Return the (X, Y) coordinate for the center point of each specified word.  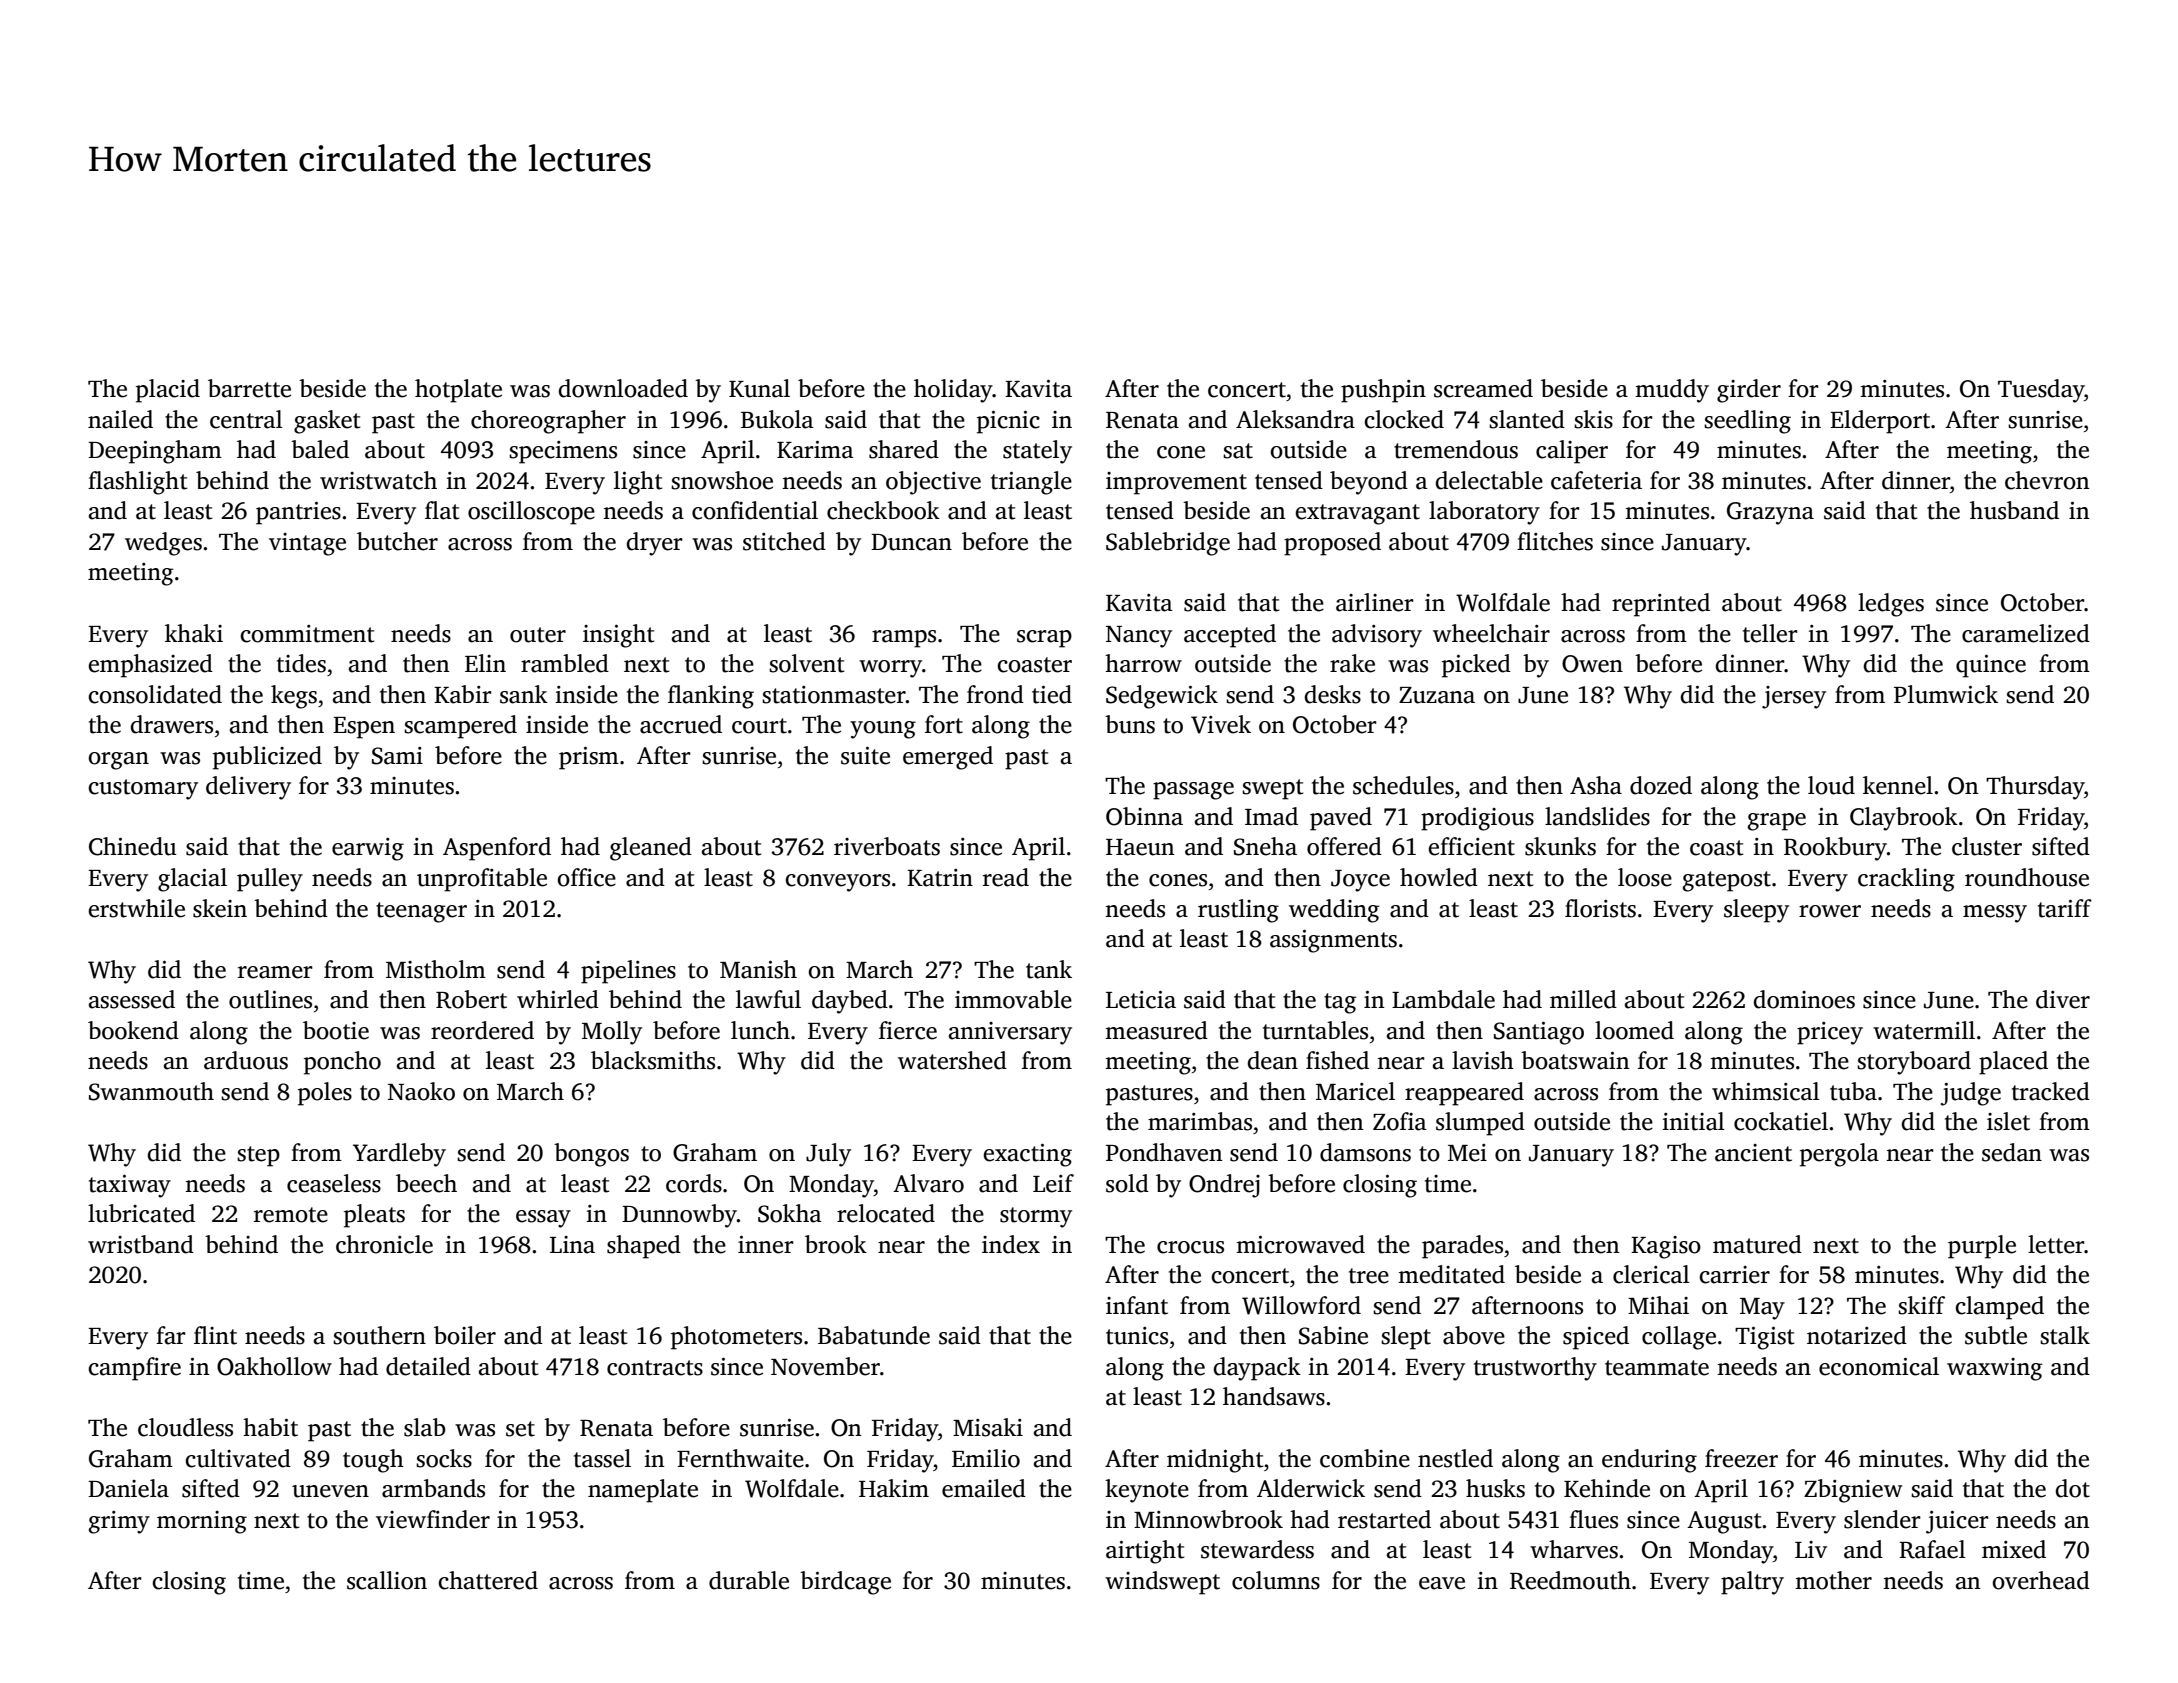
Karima (815, 450)
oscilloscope (531, 513)
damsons (1365, 1152)
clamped (1999, 1308)
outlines (270, 999)
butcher (397, 541)
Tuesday (2041, 391)
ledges (1891, 605)
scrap (1044, 639)
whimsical (1766, 1091)
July (828, 1155)
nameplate (643, 1491)
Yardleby (399, 1155)
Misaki (988, 1427)
